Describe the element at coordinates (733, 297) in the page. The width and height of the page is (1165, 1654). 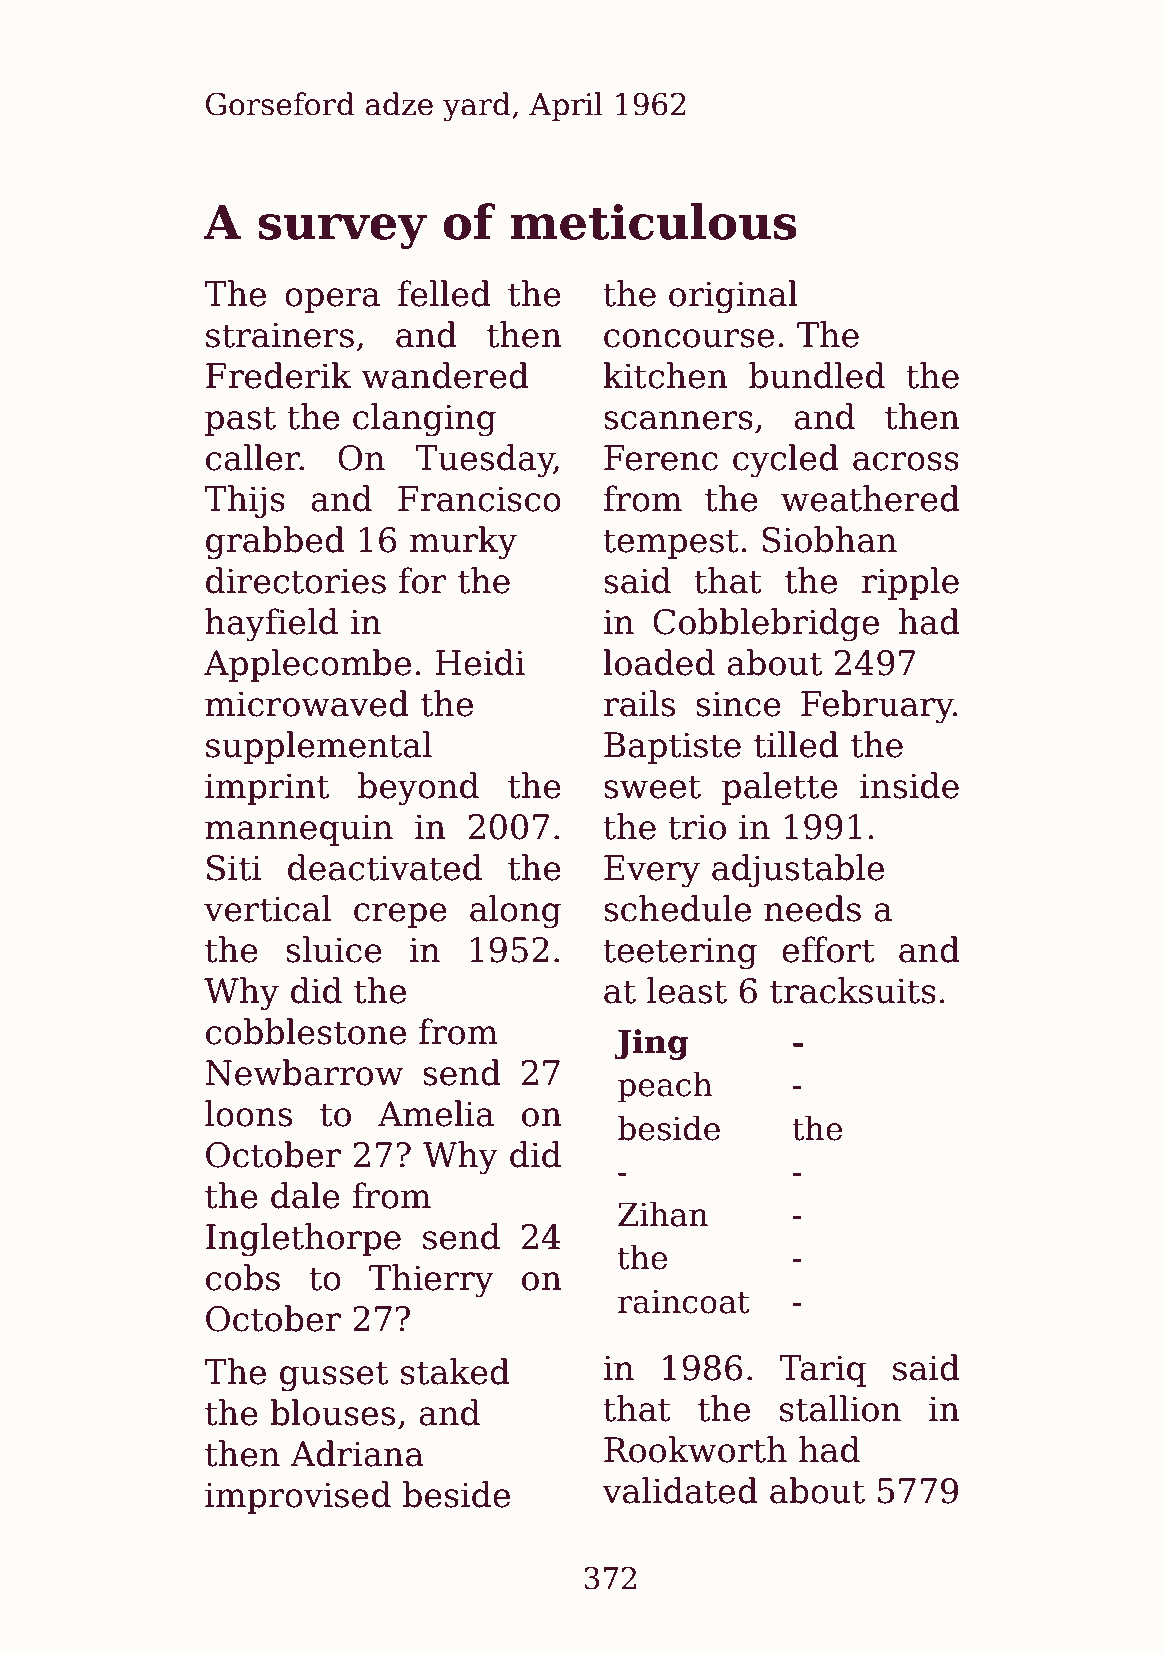
I see `original` at that location.
